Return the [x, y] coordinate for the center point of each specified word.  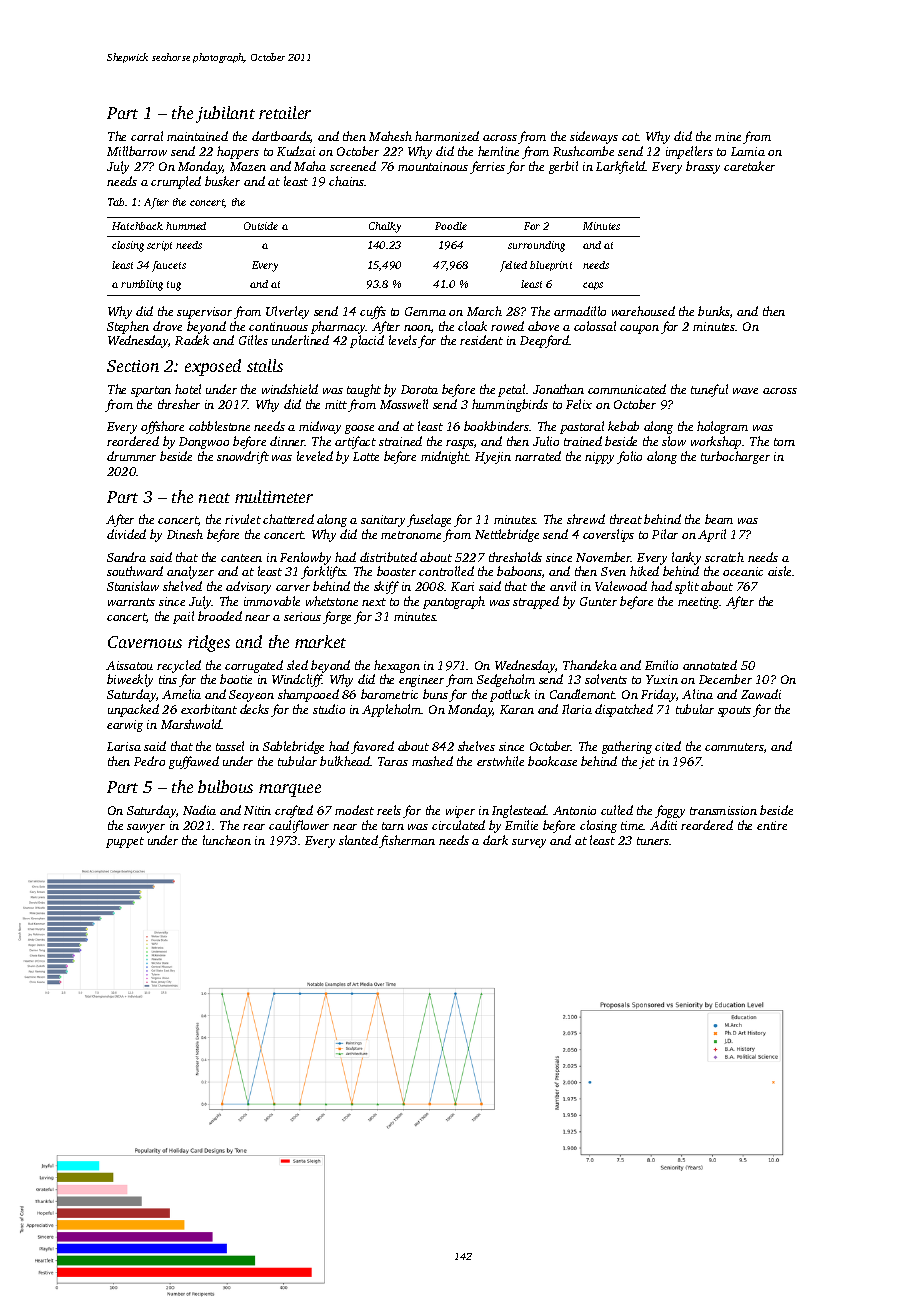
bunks [714, 311]
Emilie [521, 825]
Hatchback [137, 226]
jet [647, 763]
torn [784, 442]
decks [254, 709]
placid [367, 341]
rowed [507, 326]
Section [133, 366]
